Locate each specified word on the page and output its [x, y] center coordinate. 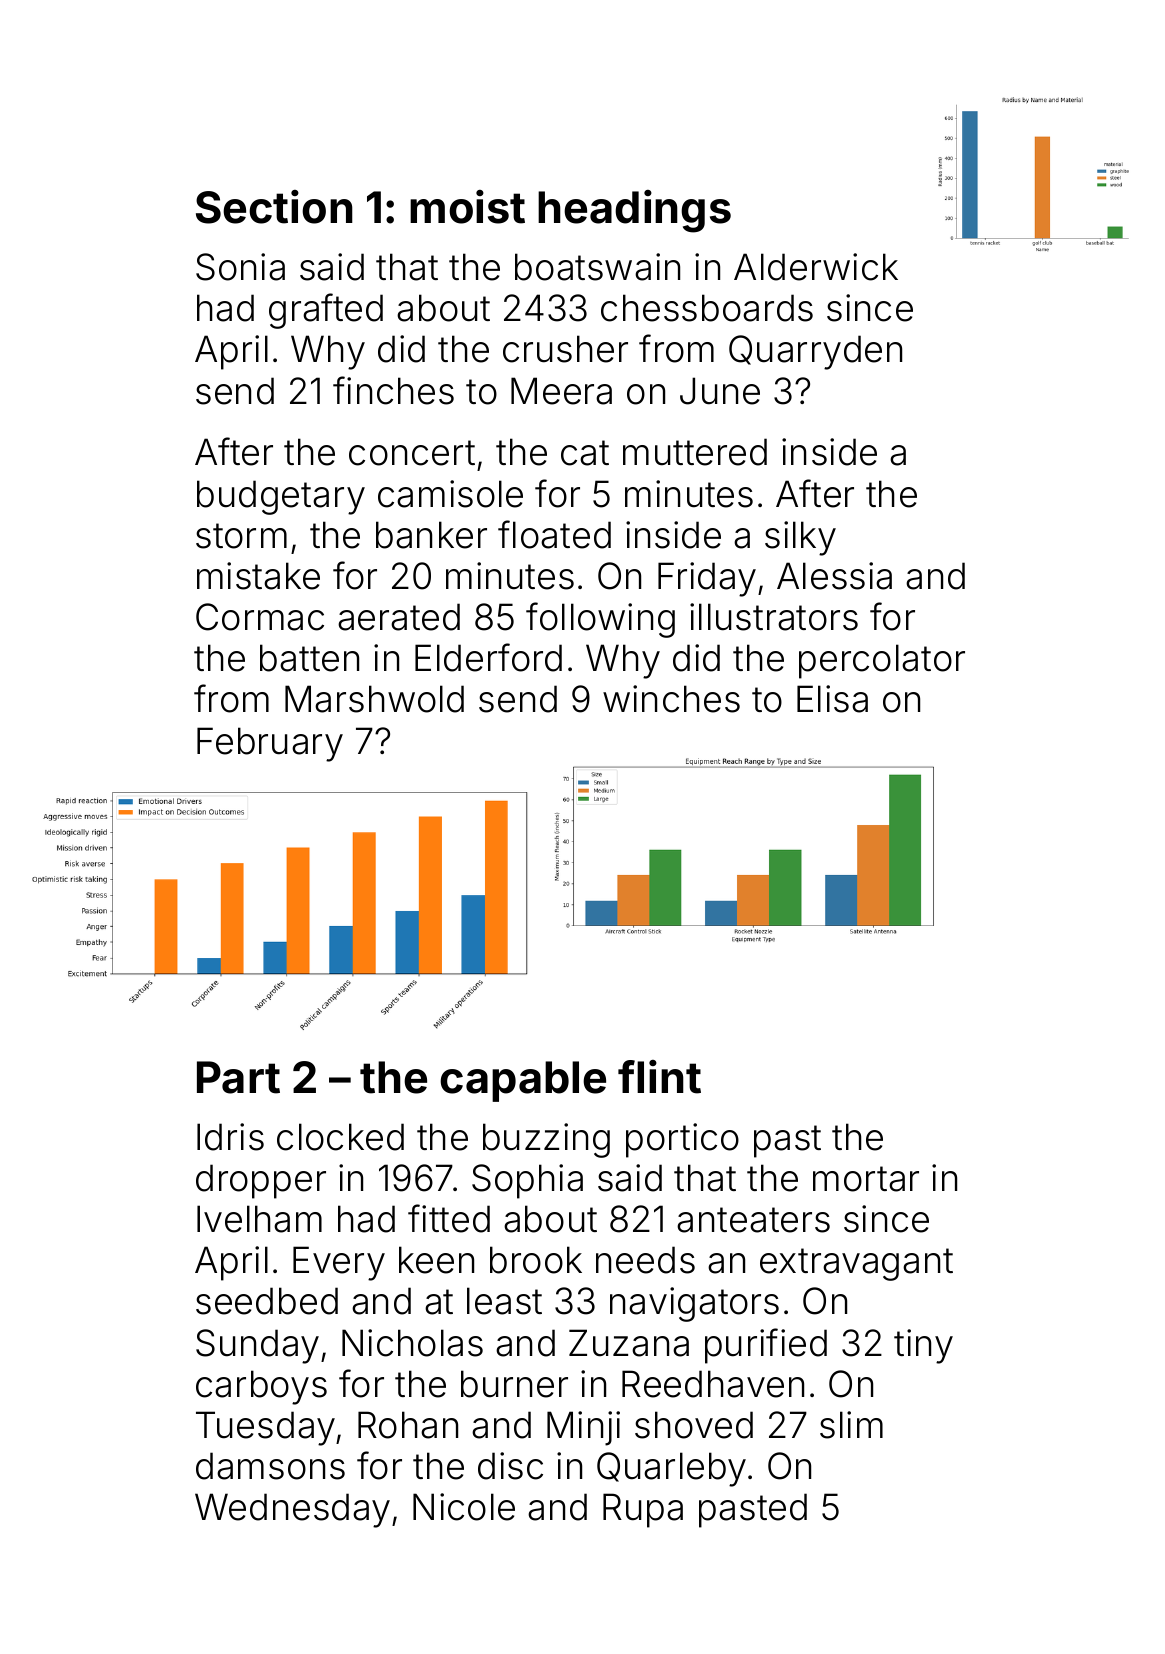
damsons [270, 1466]
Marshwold [374, 699]
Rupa [643, 1510]
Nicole [464, 1507]
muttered [695, 452]
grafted [326, 311]
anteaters [753, 1220]
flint [659, 1077]
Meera [561, 391]
